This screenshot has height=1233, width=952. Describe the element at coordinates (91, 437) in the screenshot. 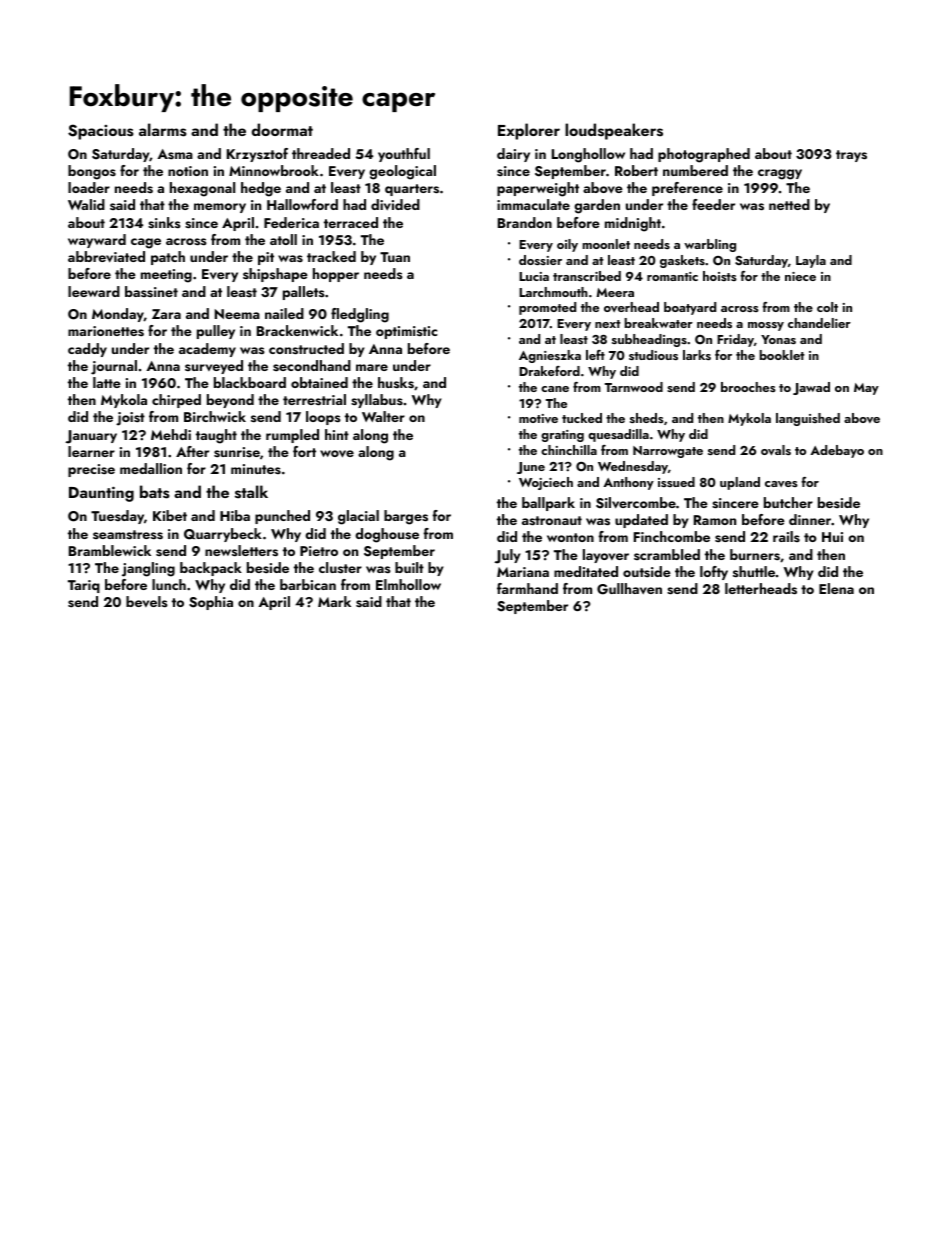

I see `January` at that location.
